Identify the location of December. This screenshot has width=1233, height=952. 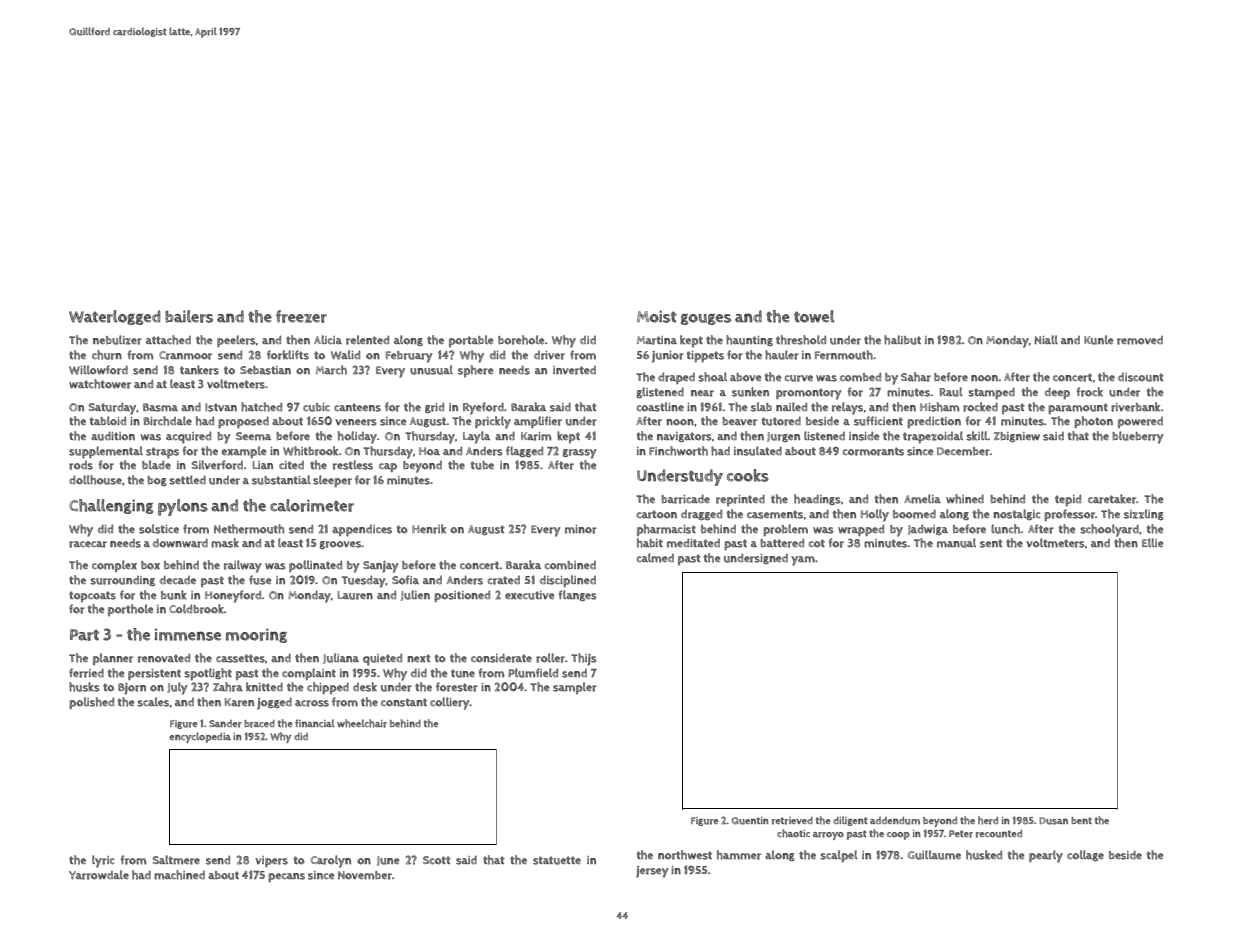
(963, 451).
